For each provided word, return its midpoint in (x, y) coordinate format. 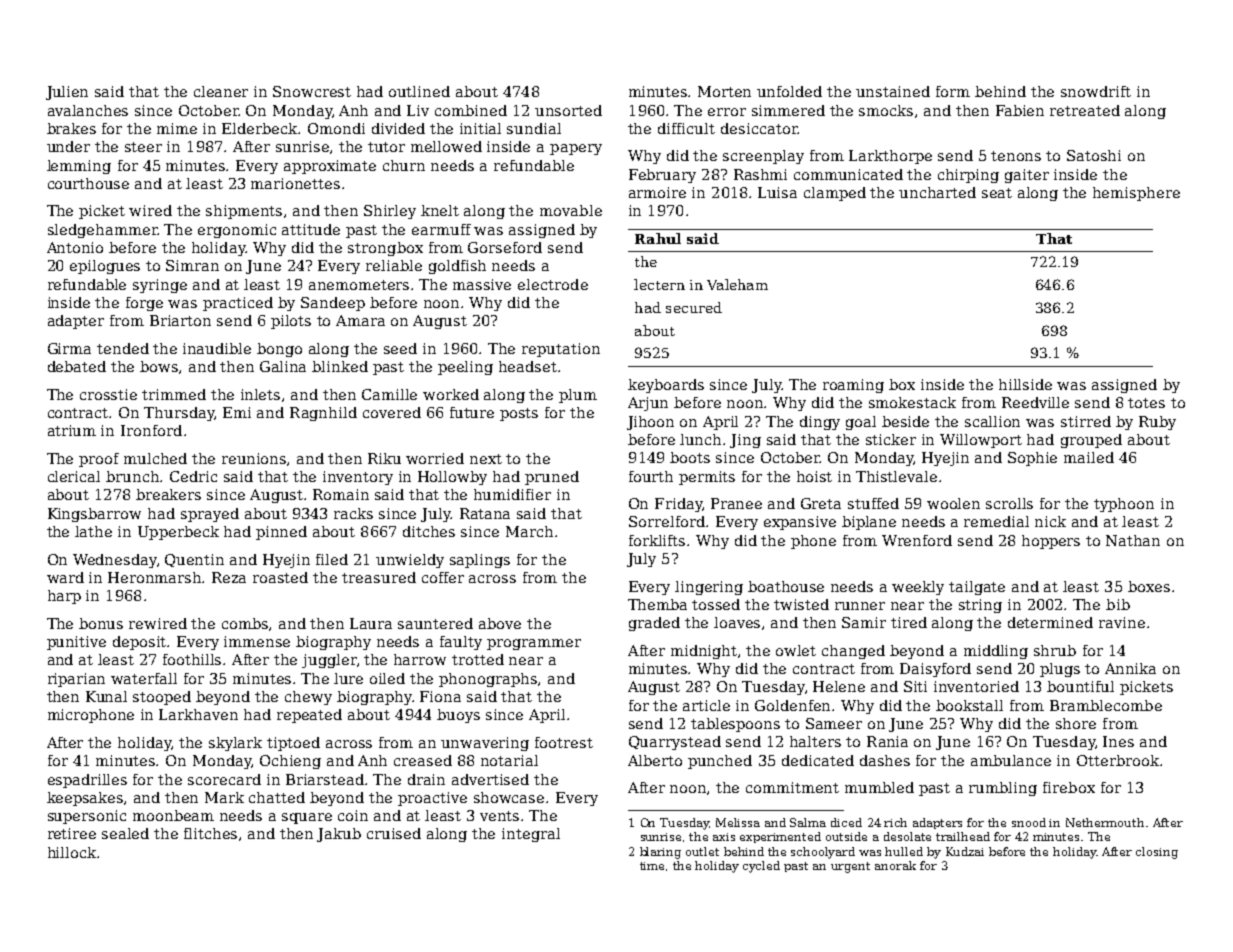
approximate (330, 167)
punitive (76, 643)
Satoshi (1094, 155)
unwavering (485, 744)
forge (144, 304)
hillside (1025, 384)
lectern (659, 284)
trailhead (963, 836)
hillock (72, 852)
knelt (440, 210)
